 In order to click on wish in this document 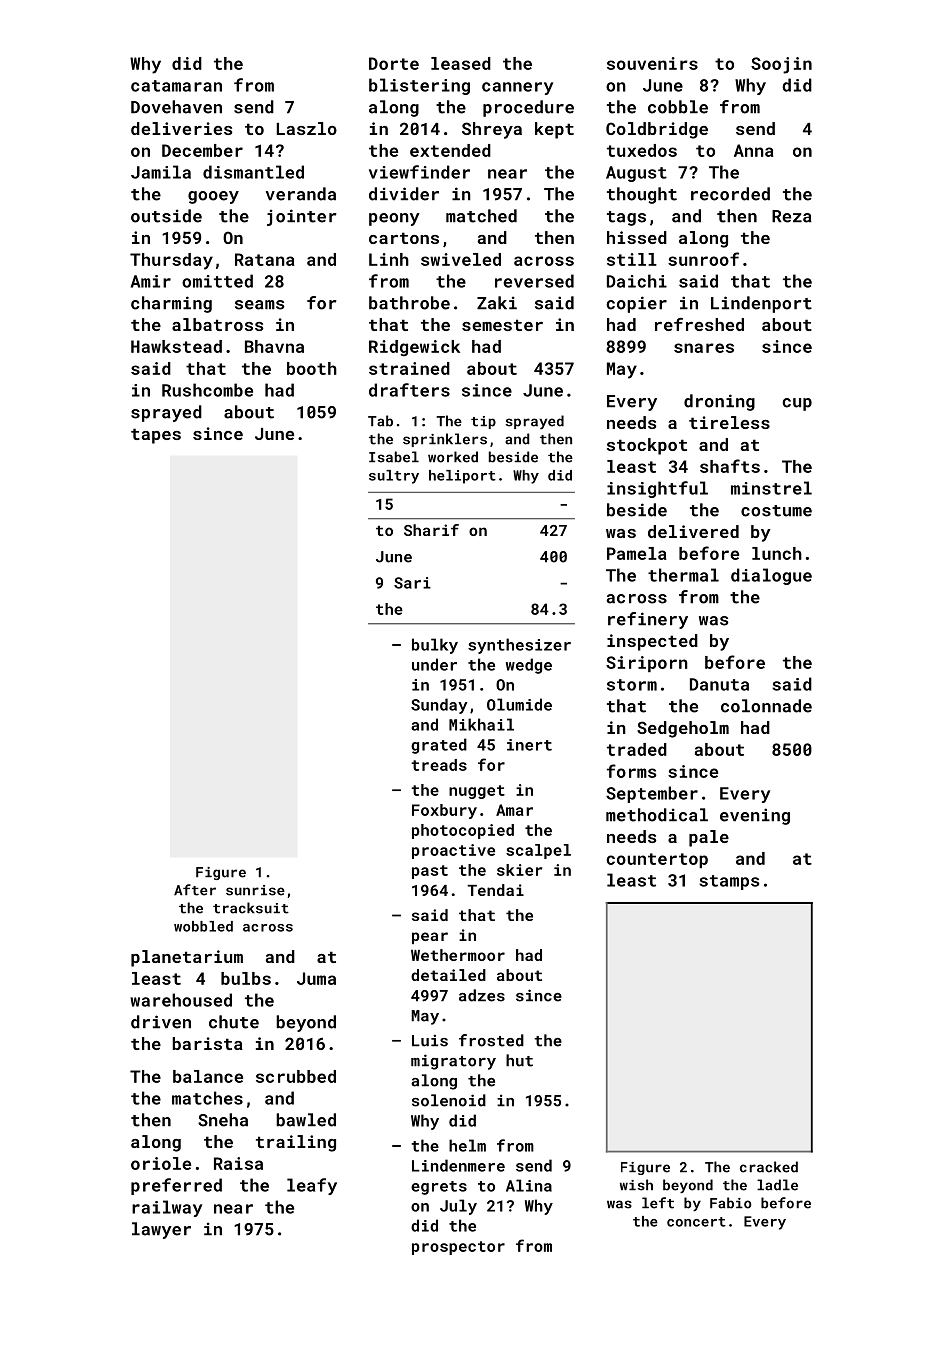, I will do `click(636, 1185)`.
